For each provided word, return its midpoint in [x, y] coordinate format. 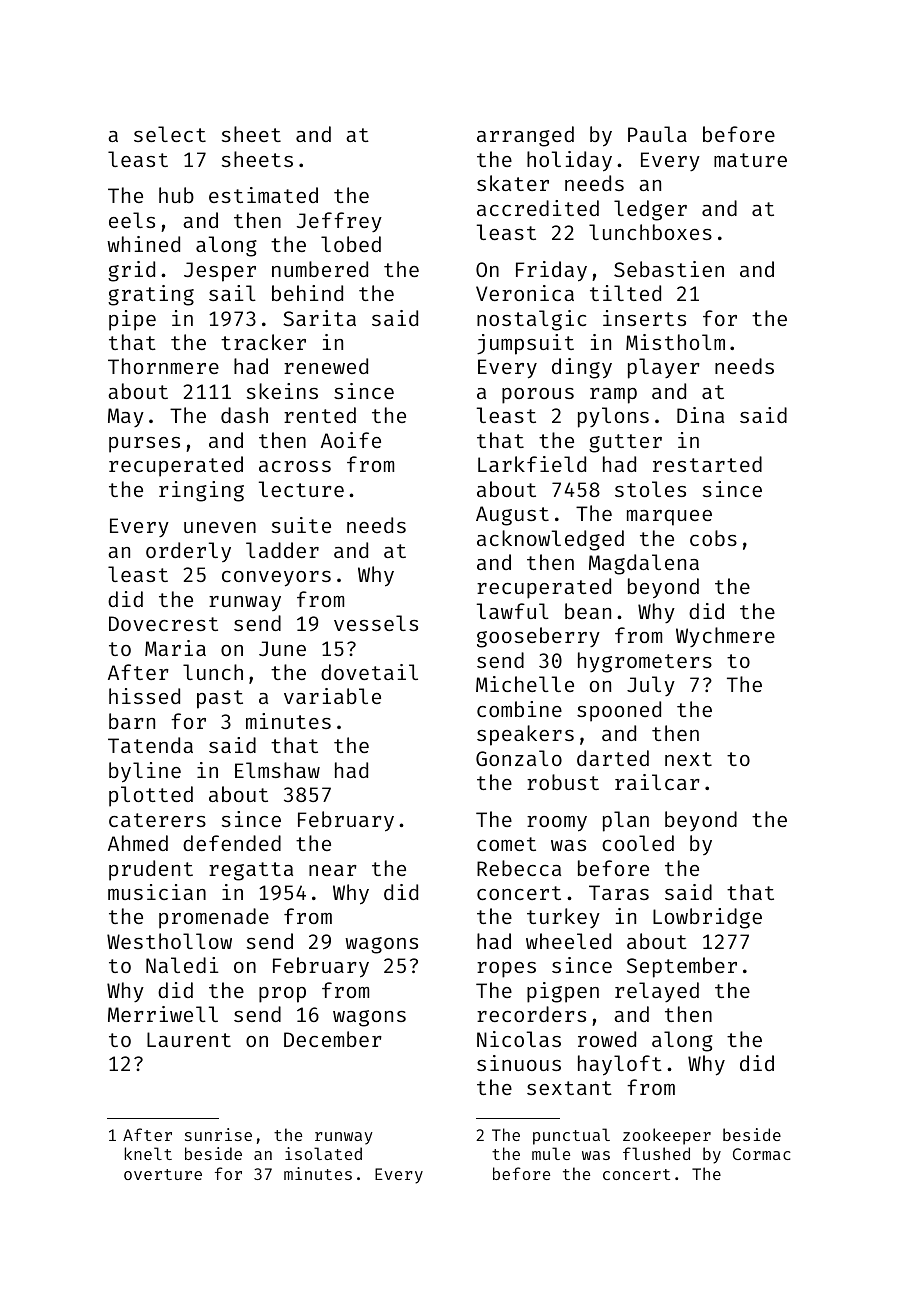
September [682, 967]
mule [551, 1153]
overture [163, 1174]
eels [132, 220]
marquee [669, 518]
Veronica [525, 293]
